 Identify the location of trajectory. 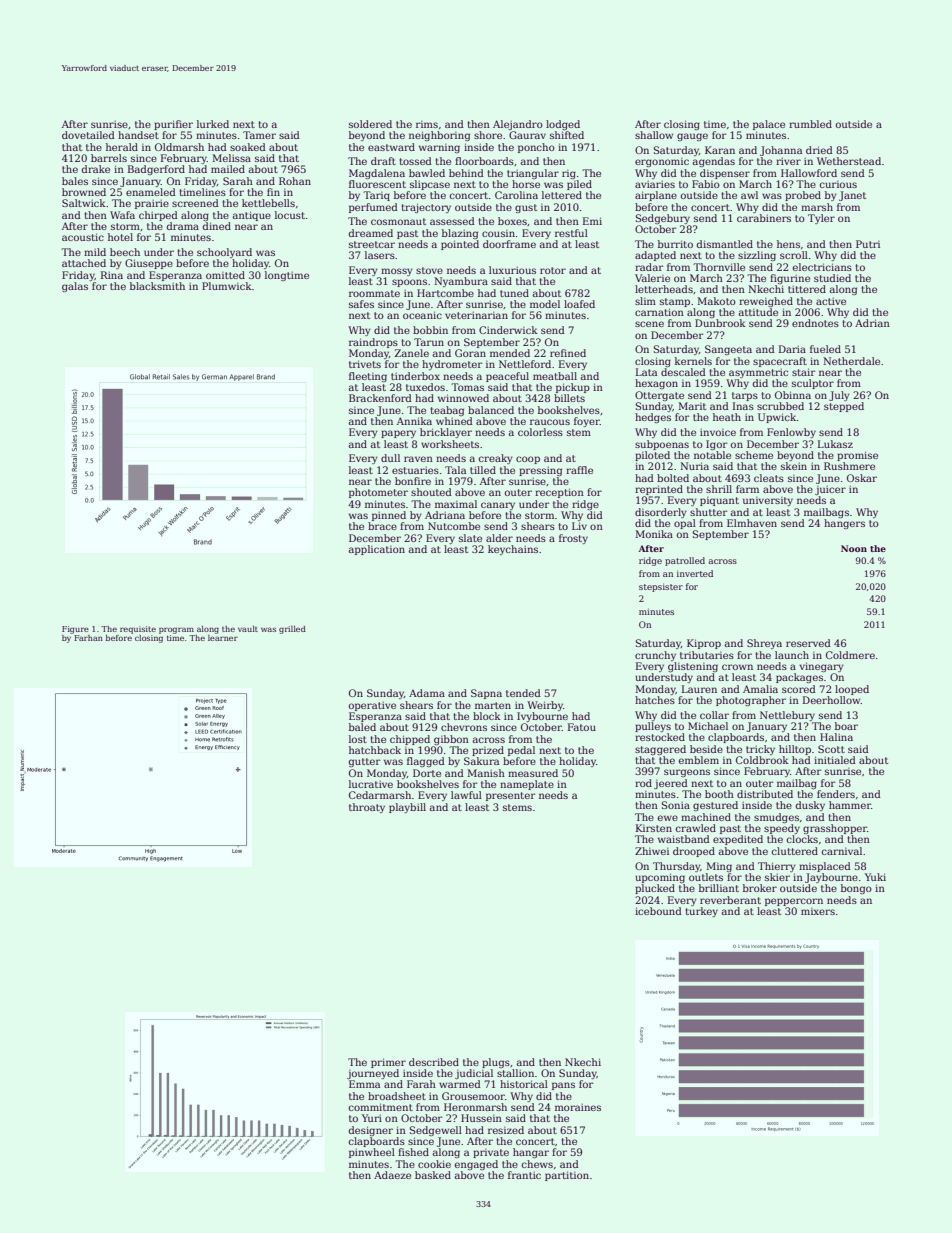
(426, 208).
